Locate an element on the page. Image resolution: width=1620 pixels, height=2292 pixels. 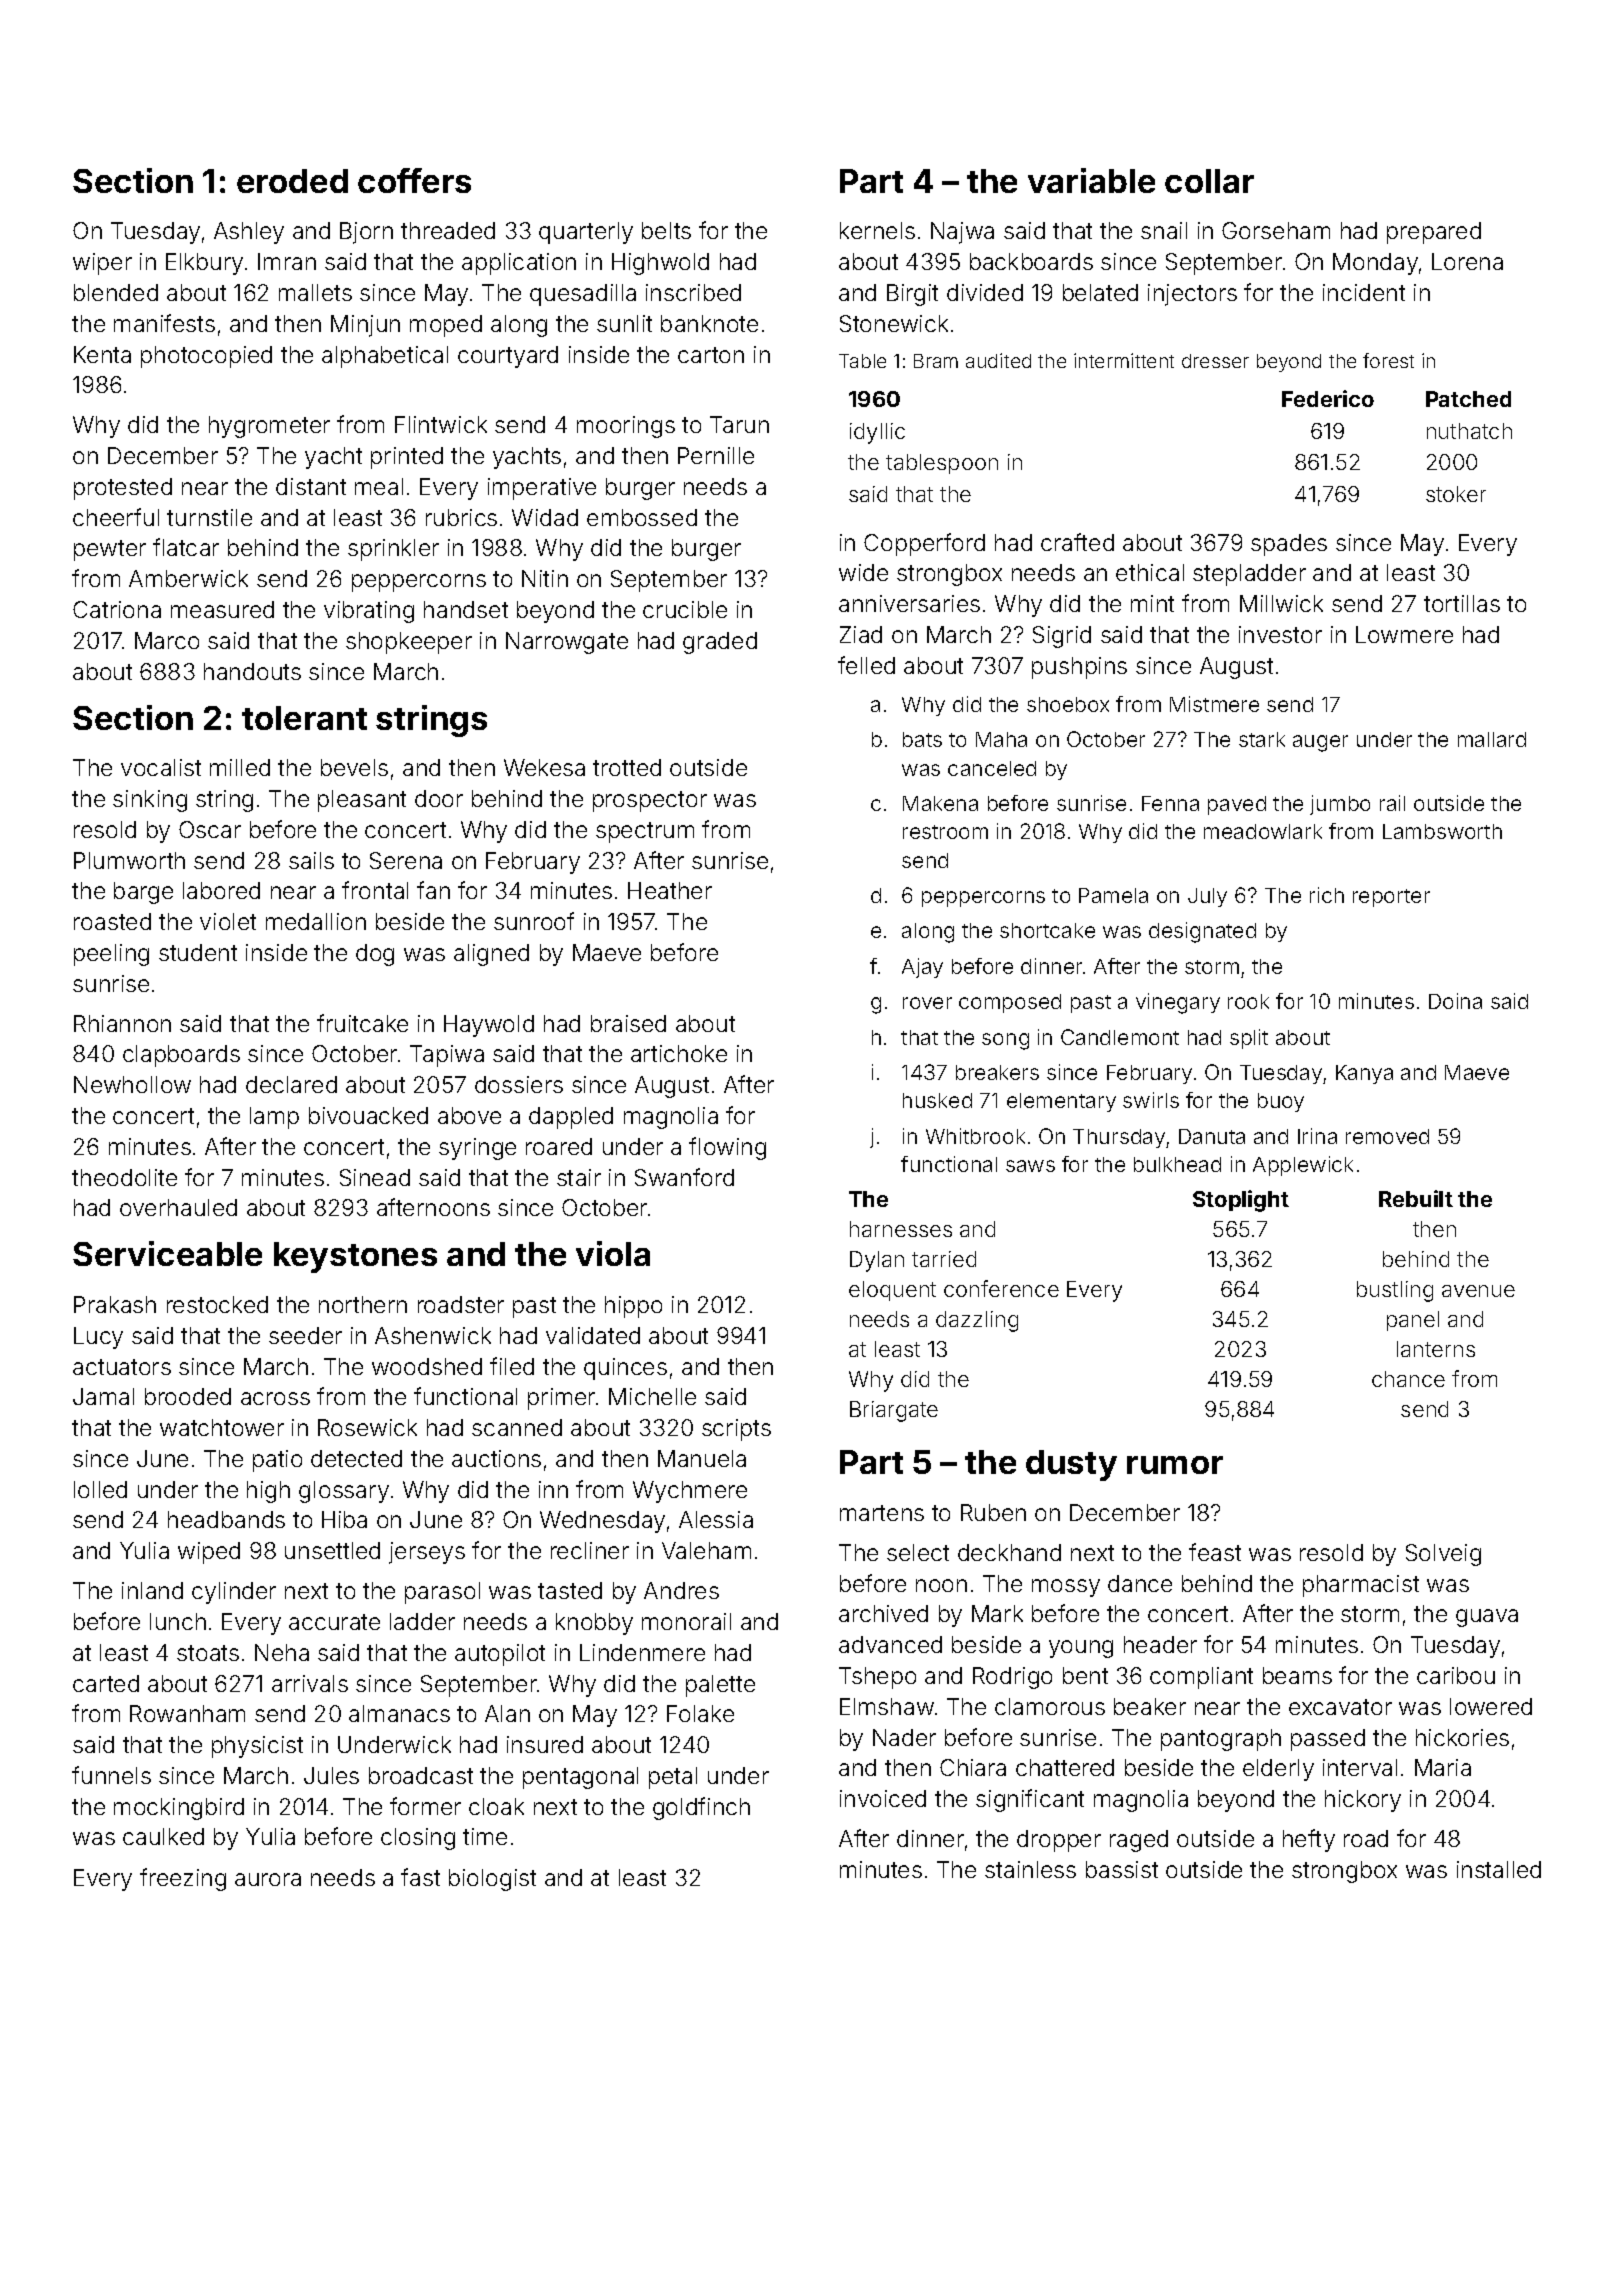
belts is located at coordinates (666, 230).
